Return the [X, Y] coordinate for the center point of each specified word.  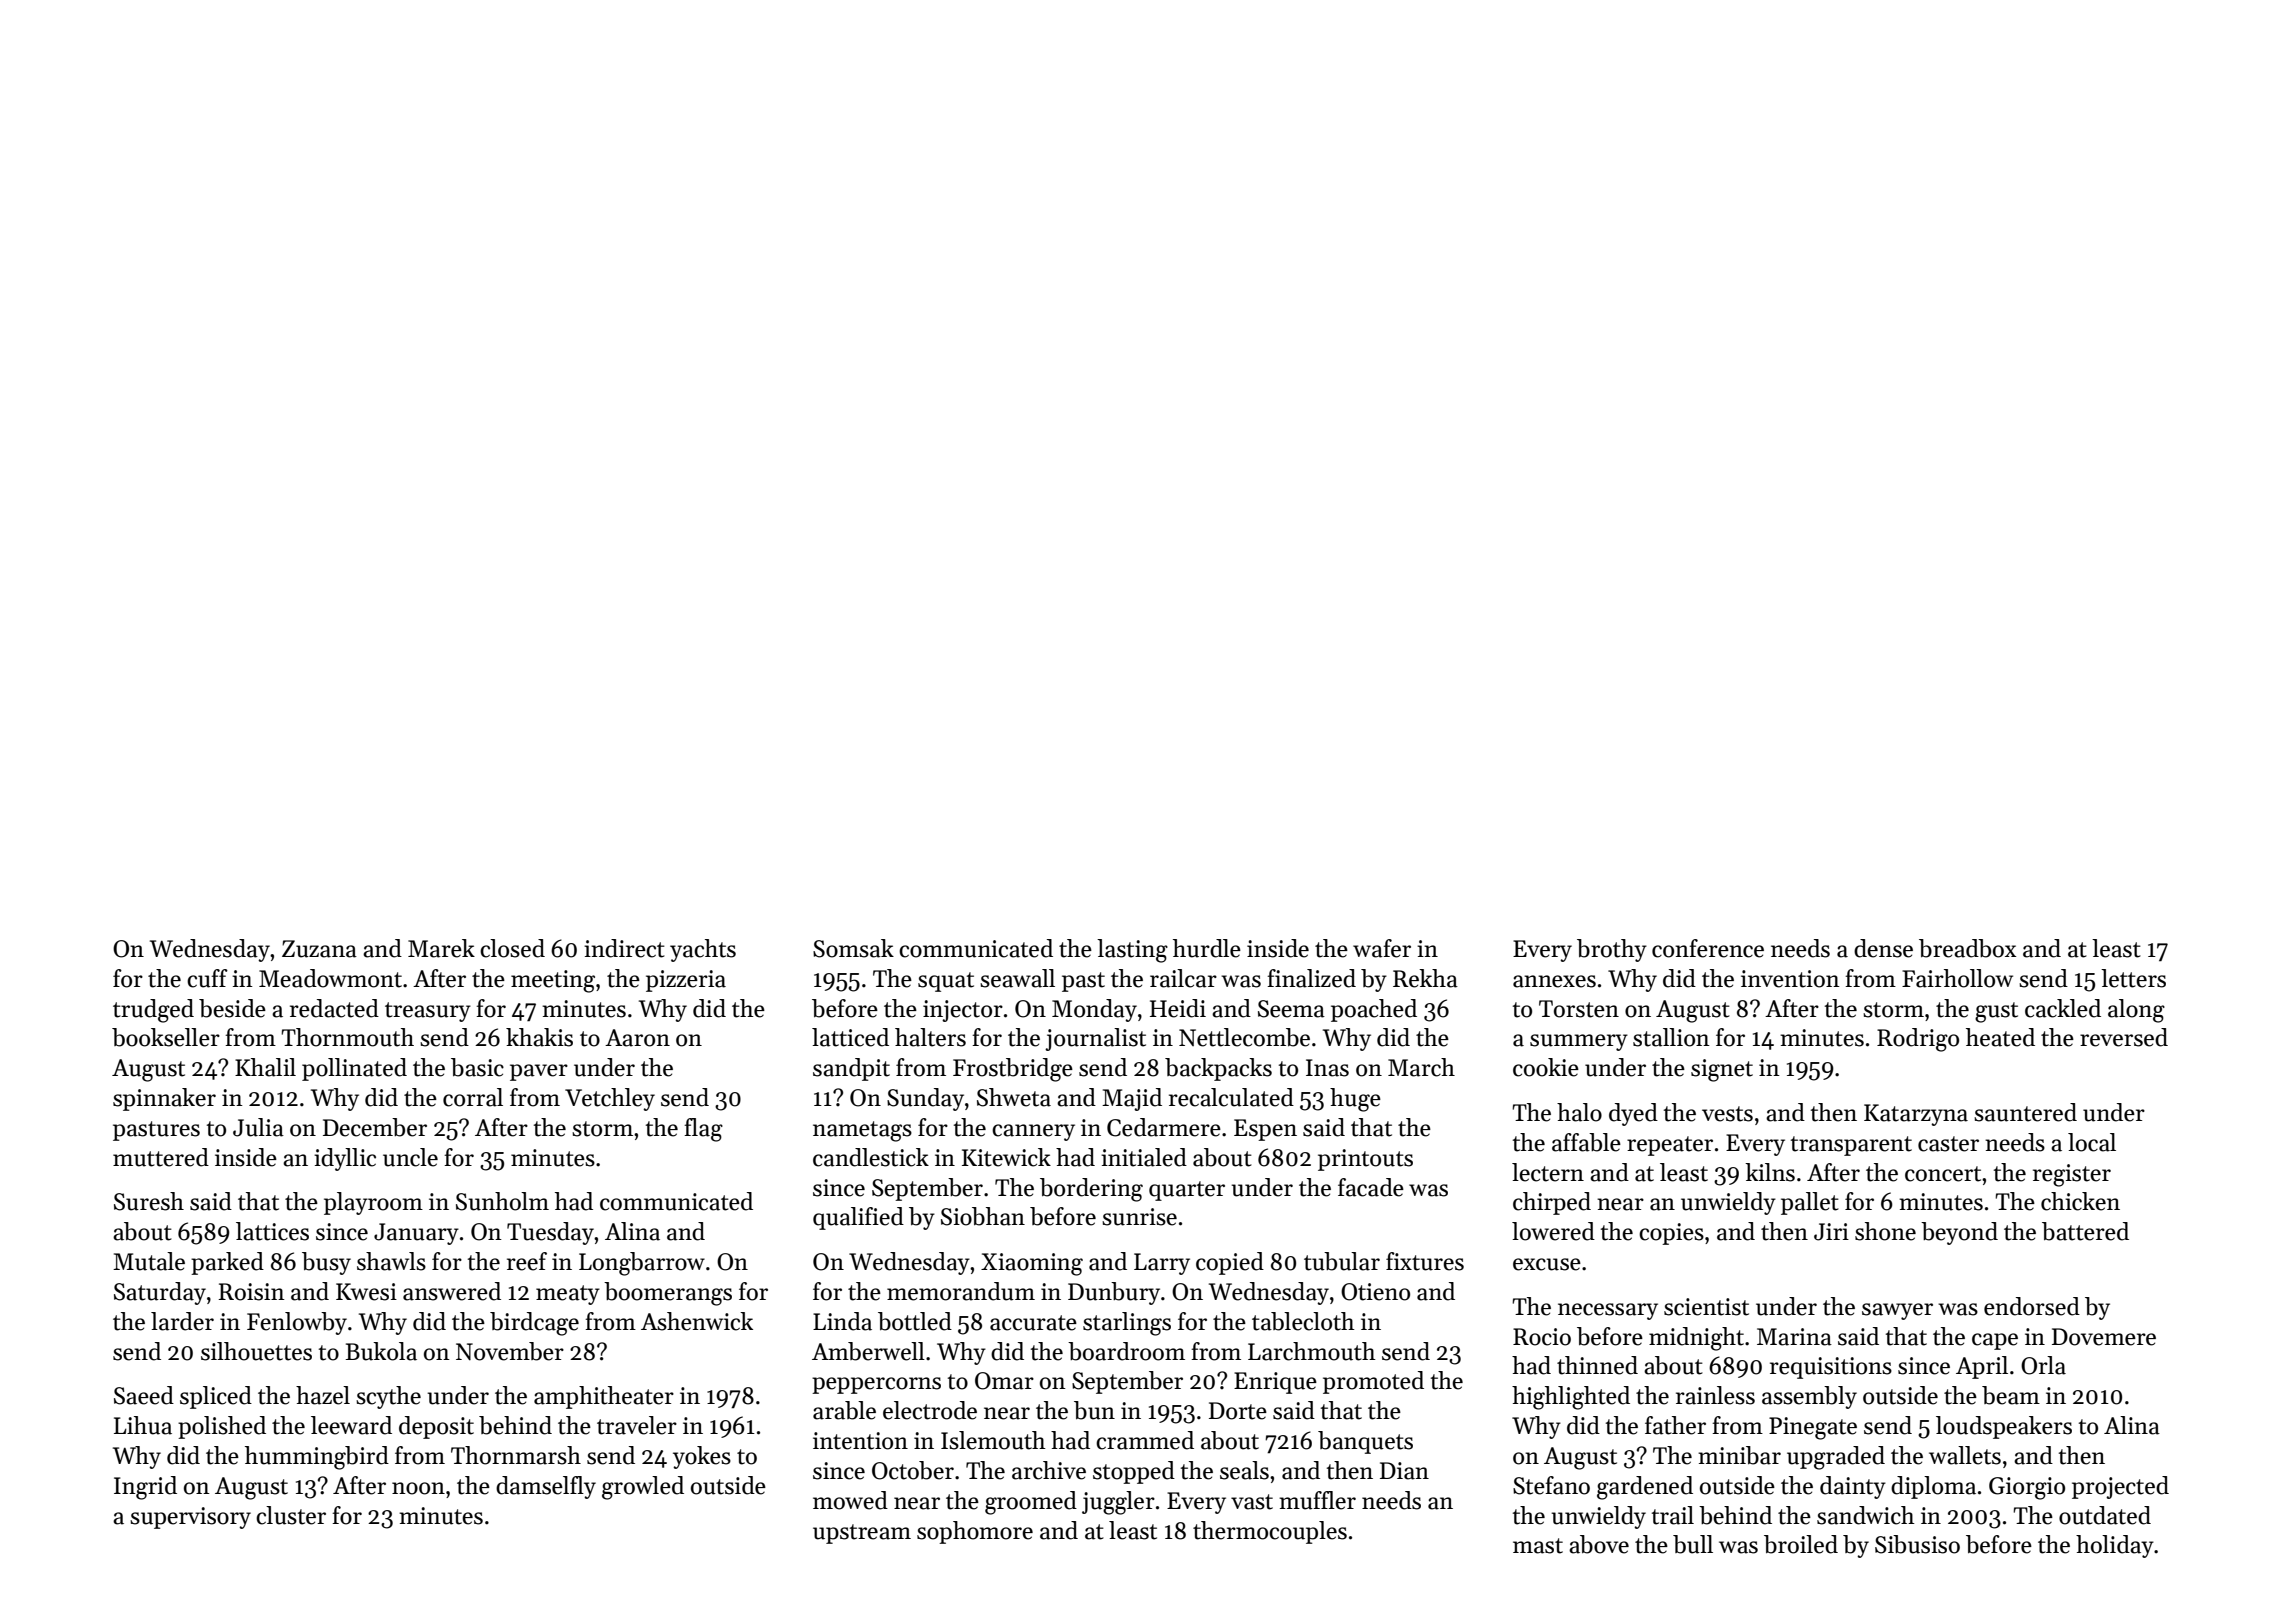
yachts [703, 950]
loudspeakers [2004, 1427]
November [510, 1351]
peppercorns [876, 1385]
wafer [1382, 948]
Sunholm [502, 1201]
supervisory [190, 1518]
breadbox [1967, 948]
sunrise [1139, 1217]
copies [1671, 1234]
